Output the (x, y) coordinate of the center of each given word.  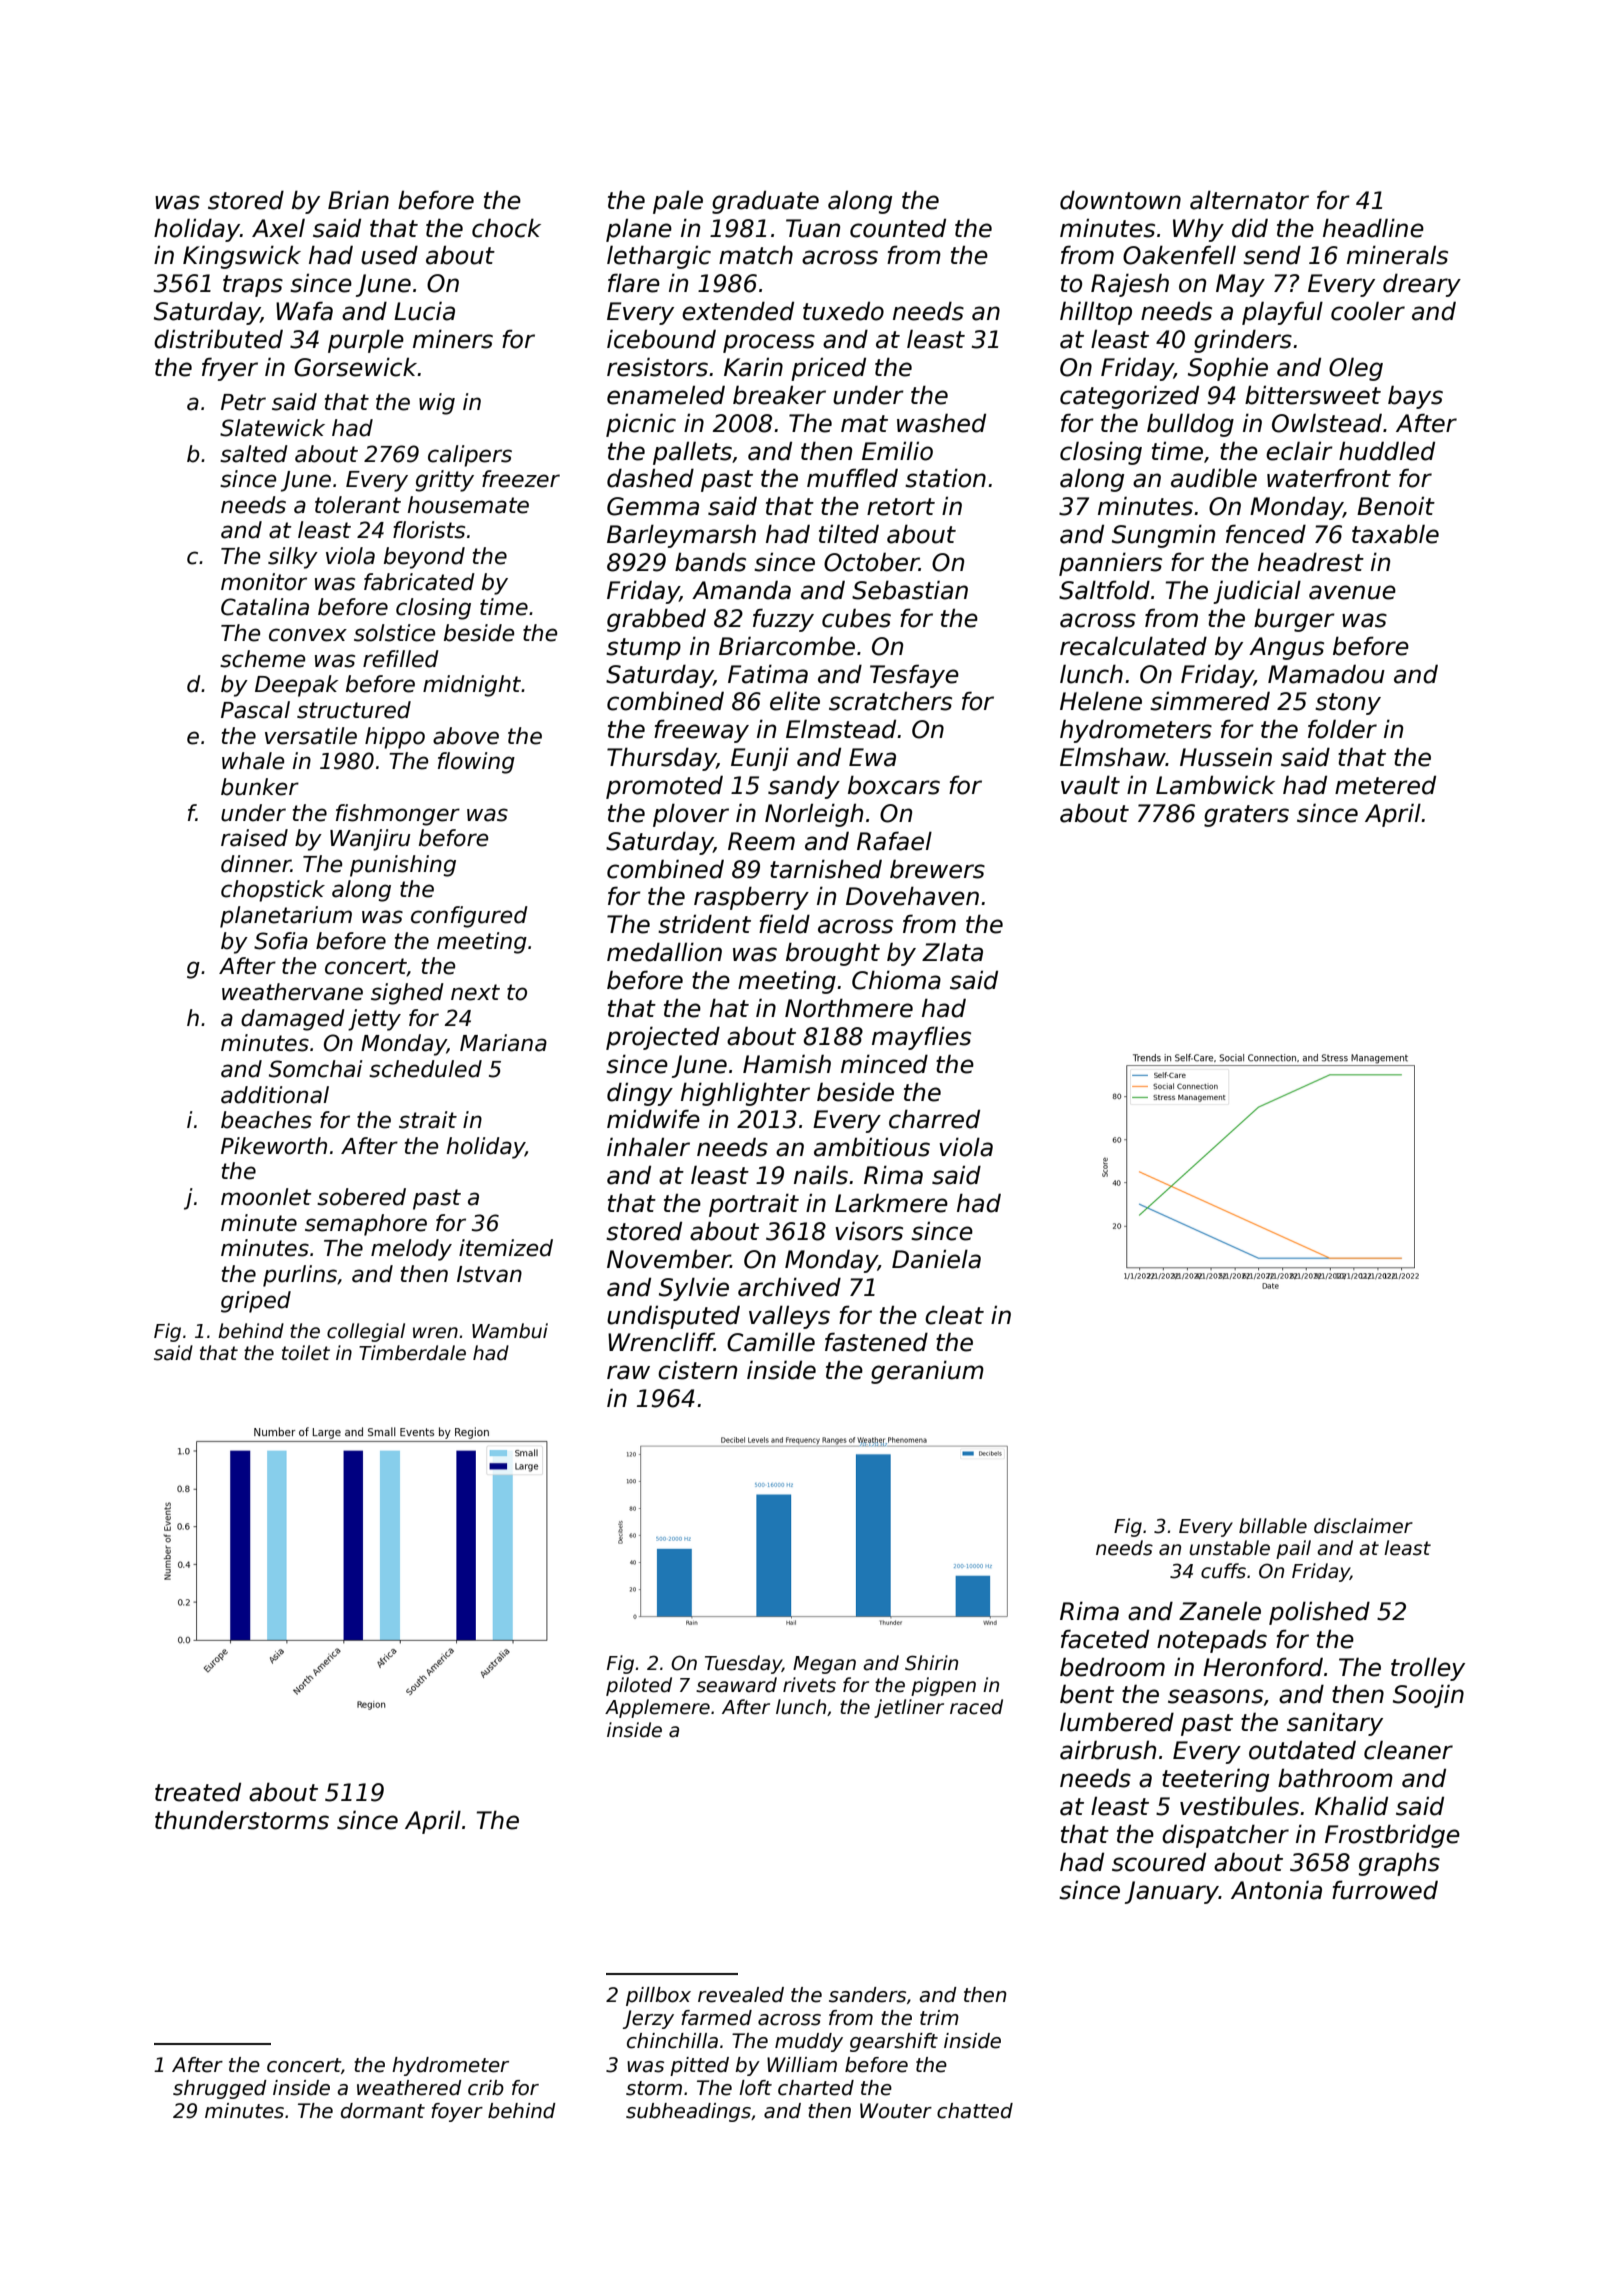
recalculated (1133, 646)
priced (828, 369)
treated (198, 1792)
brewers (937, 869)
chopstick (273, 891)
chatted (975, 2111)
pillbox (658, 1996)
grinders (1243, 341)
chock (506, 228)
